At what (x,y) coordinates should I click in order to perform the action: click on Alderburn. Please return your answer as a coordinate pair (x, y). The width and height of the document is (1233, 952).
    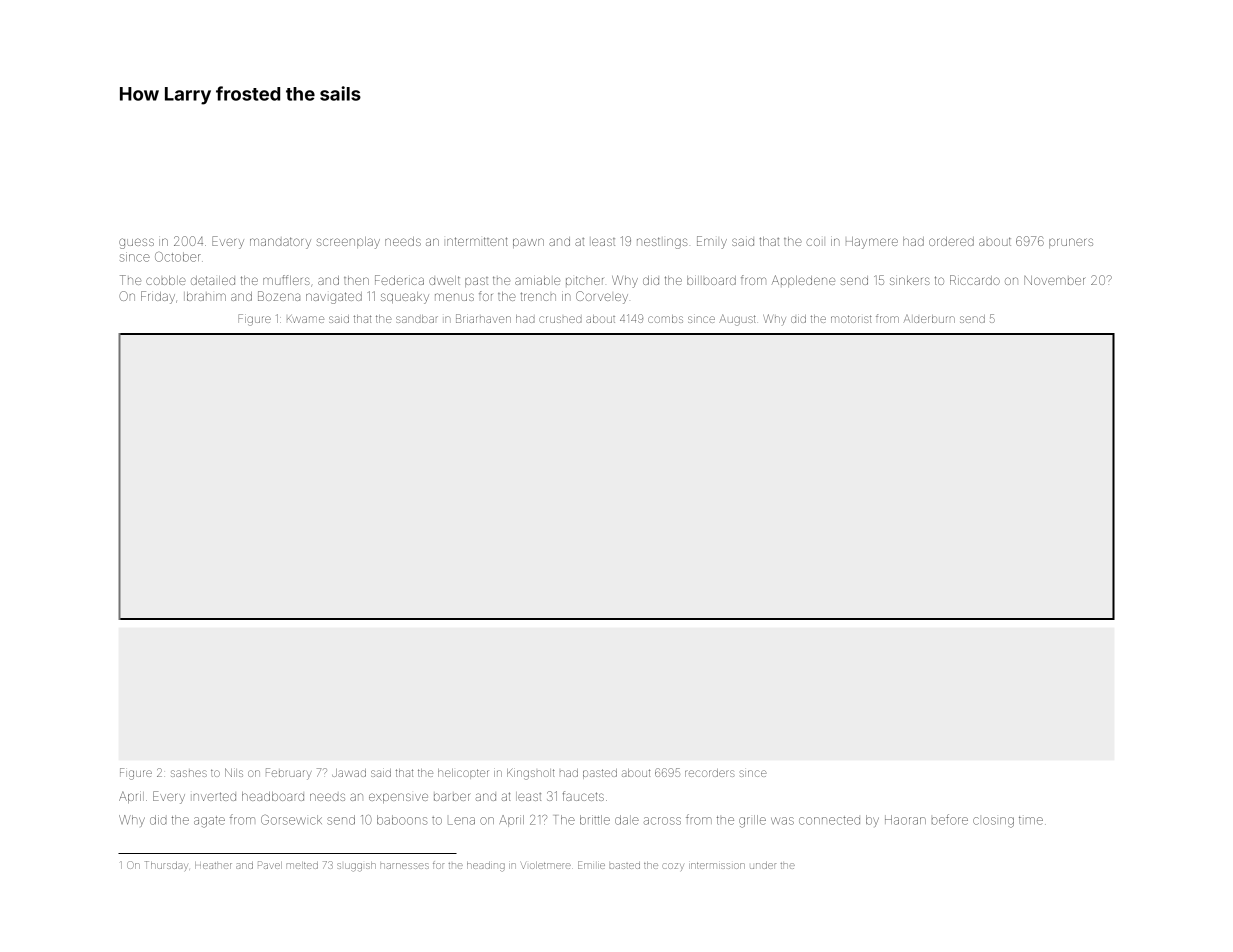
    Looking at the image, I should click on (929, 319).
